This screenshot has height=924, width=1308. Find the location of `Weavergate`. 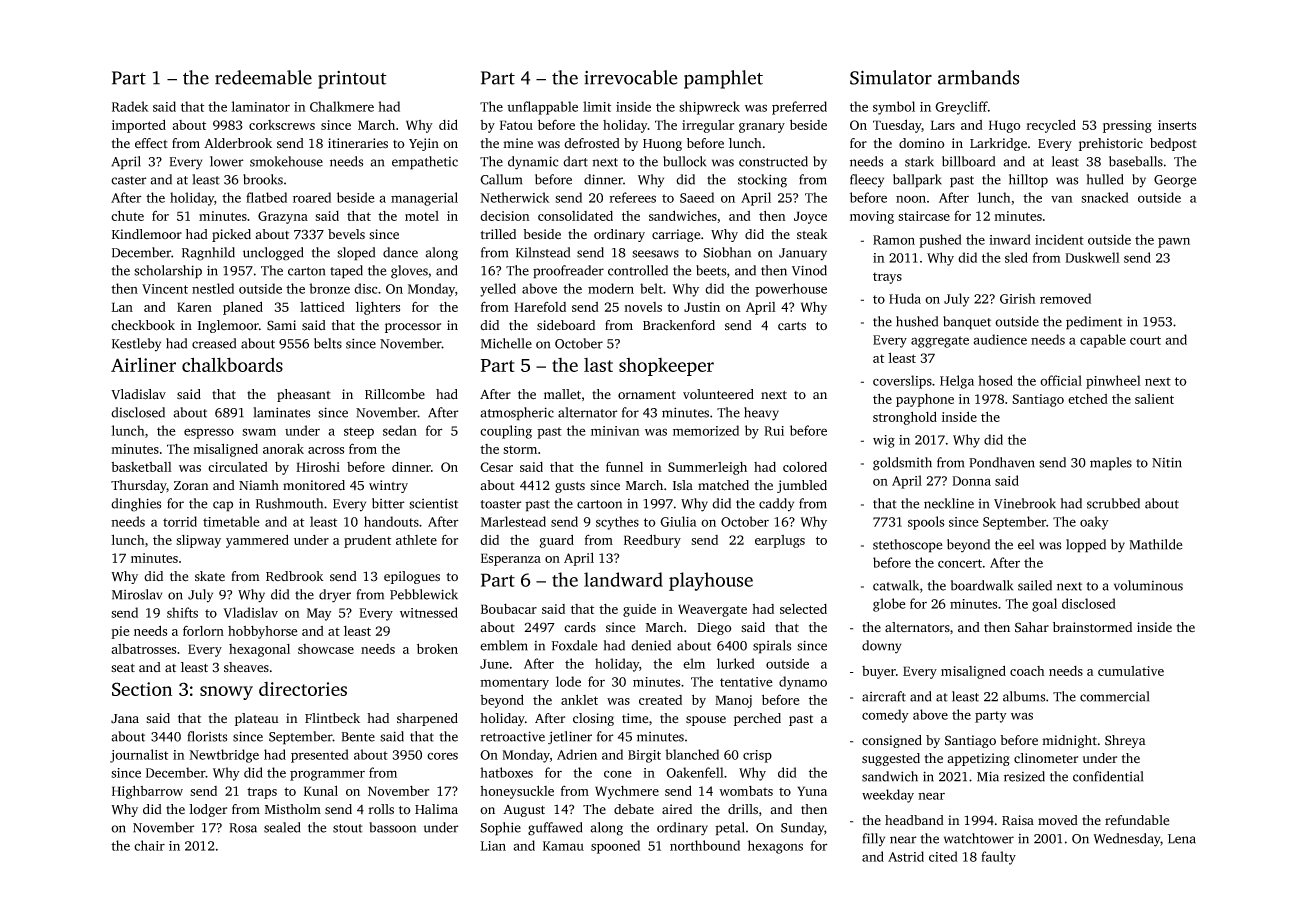

Weavergate is located at coordinates (712, 610).
